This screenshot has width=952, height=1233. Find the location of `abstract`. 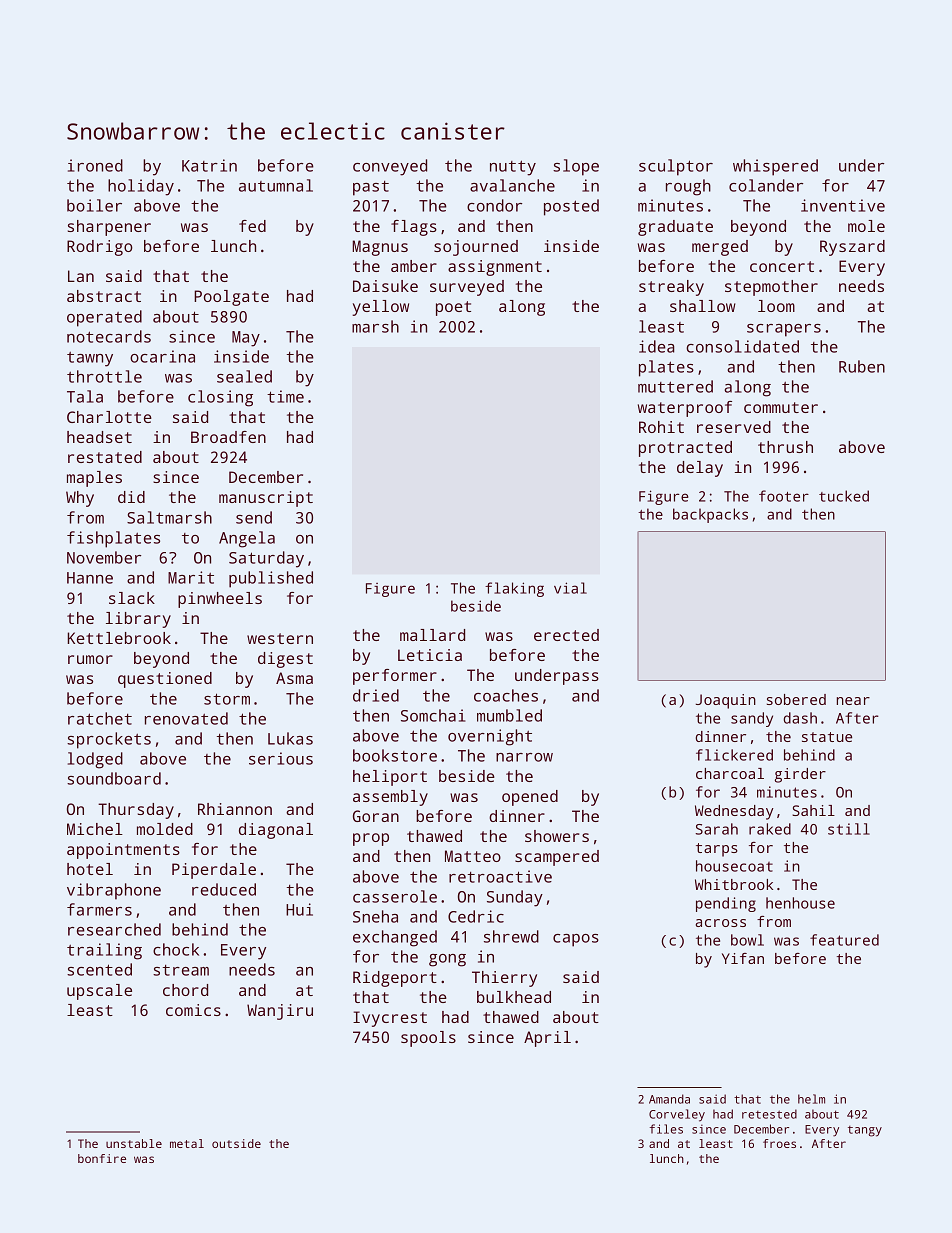

abstract is located at coordinates (104, 296).
